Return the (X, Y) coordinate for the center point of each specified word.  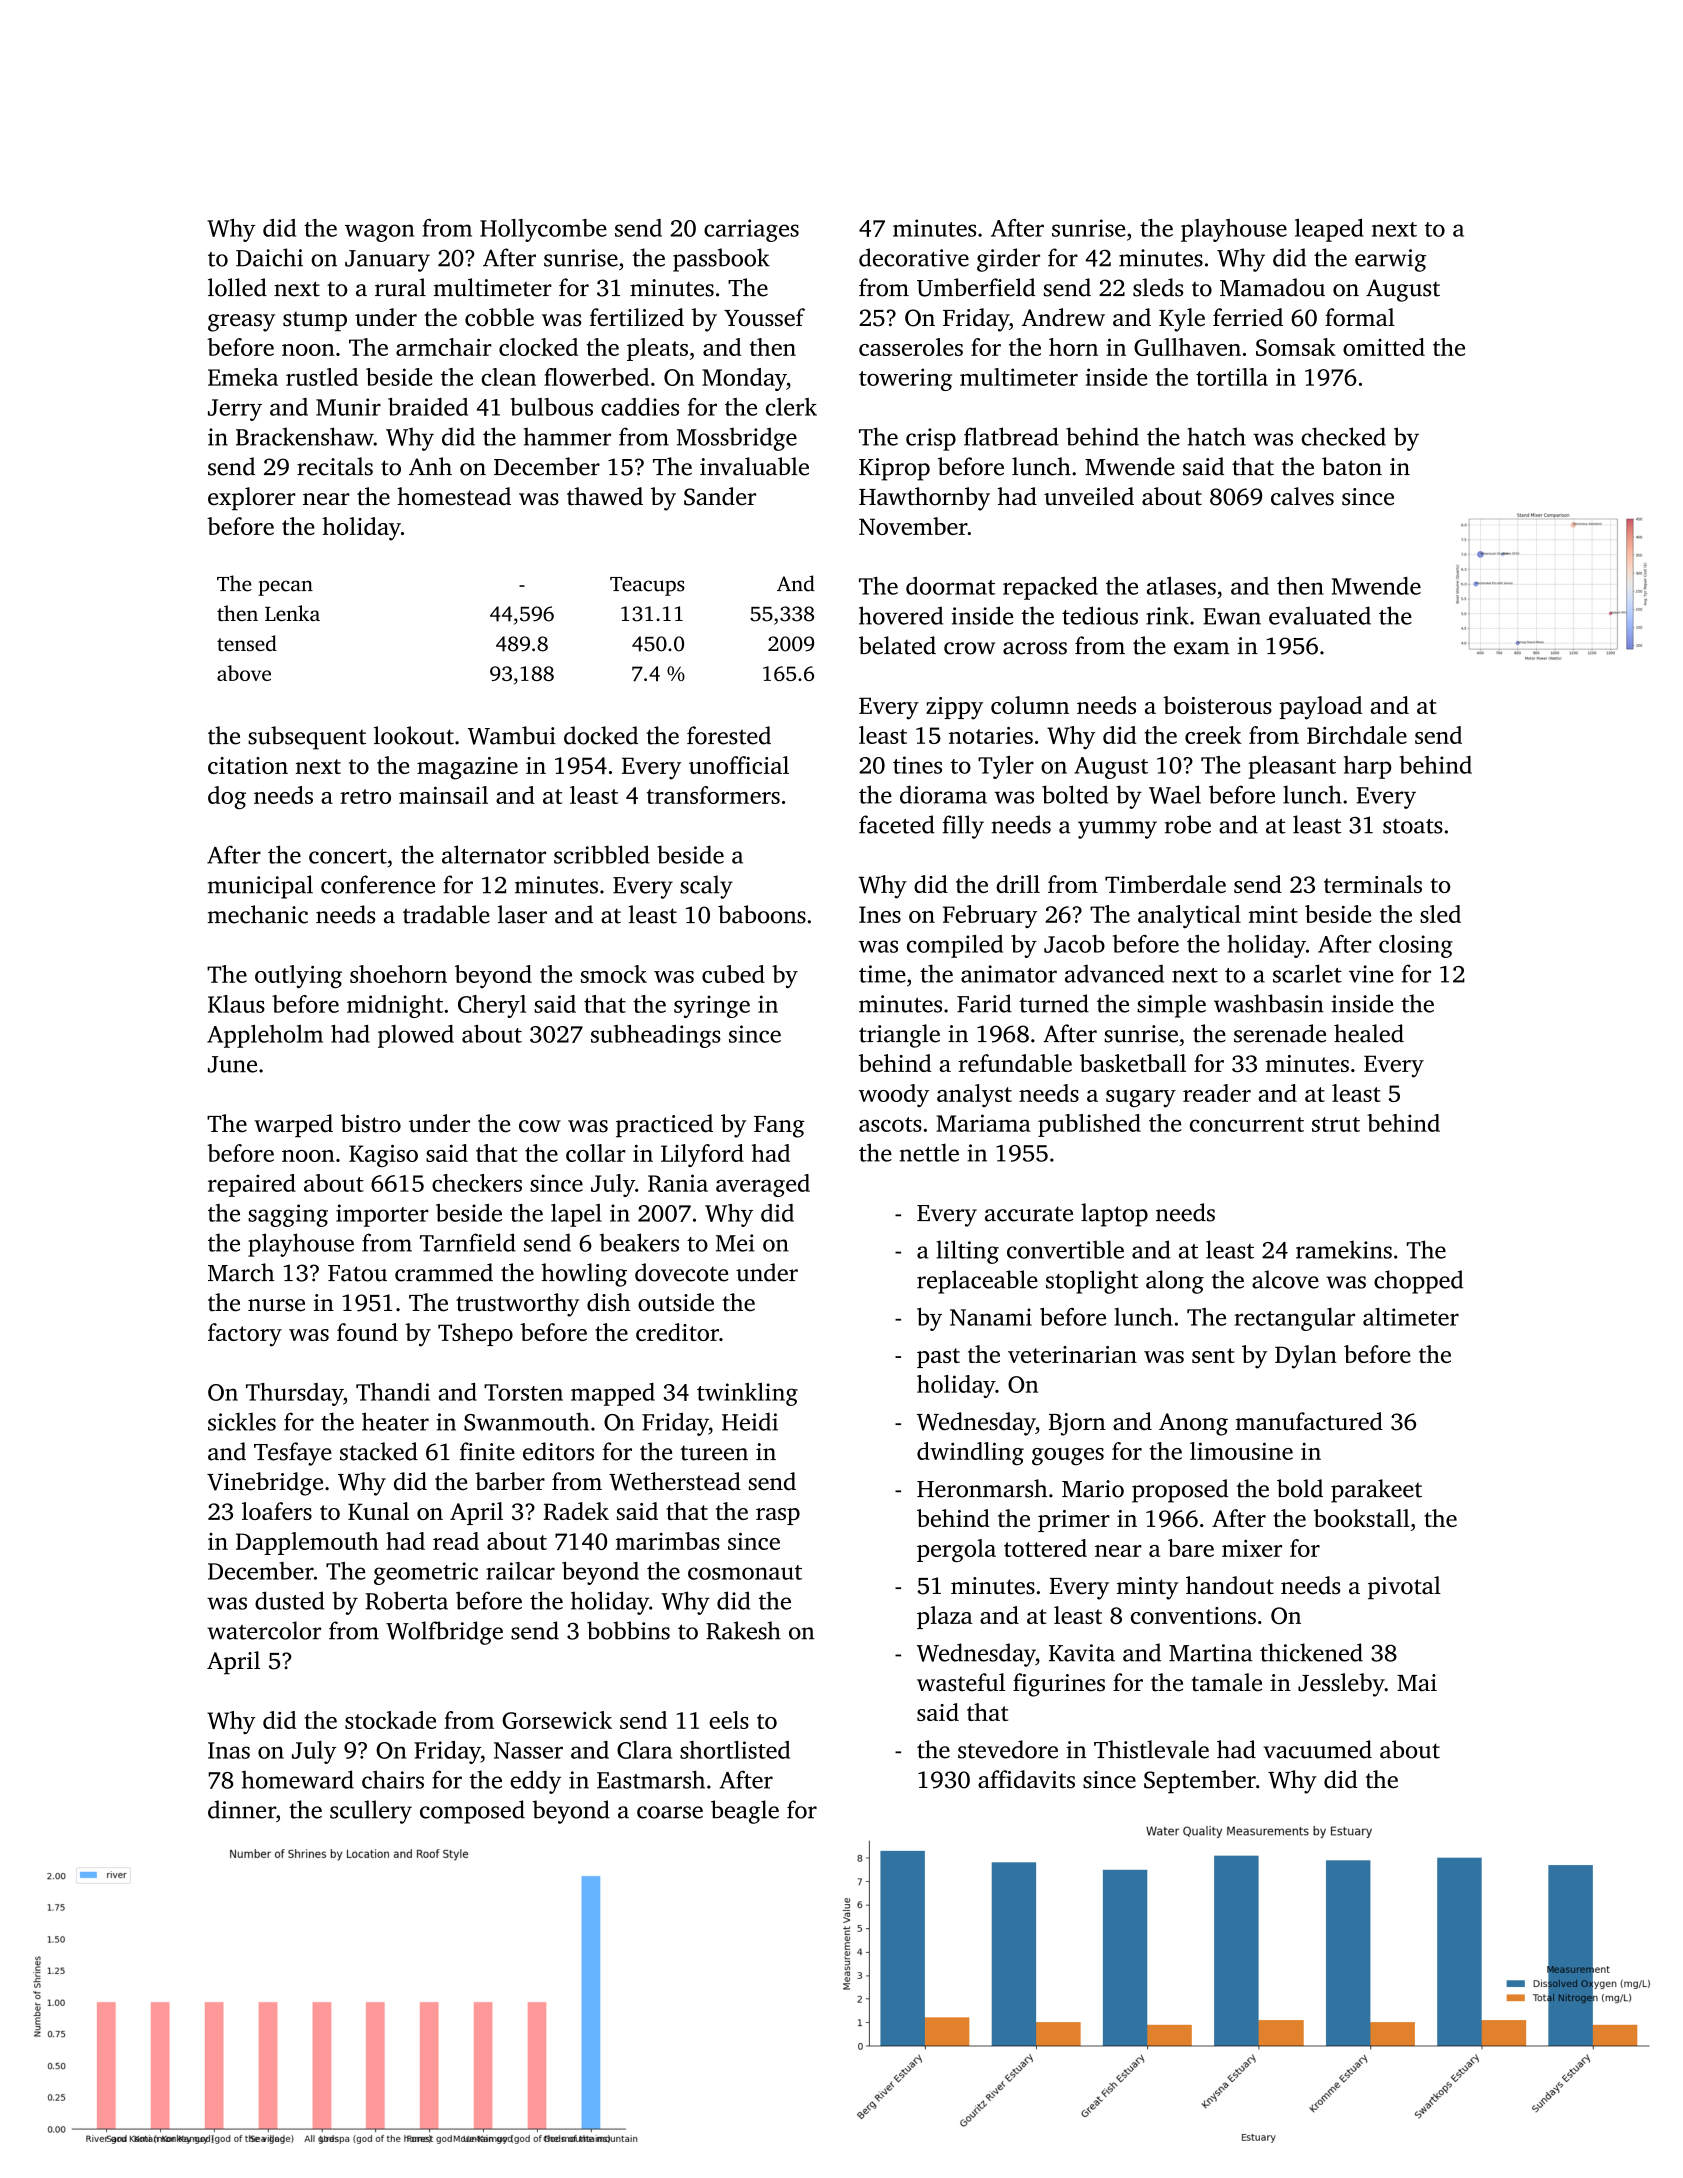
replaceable (977, 1282)
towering (905, 379)
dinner (242, 1809)
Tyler (1006, 767)
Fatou (357, 1273)
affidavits (1026, 1779)
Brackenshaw (305, 436)
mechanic (258, 914)
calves (1302, 496)
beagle (745, 1812)
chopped (1418, 1282)
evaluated (1320, 615)
